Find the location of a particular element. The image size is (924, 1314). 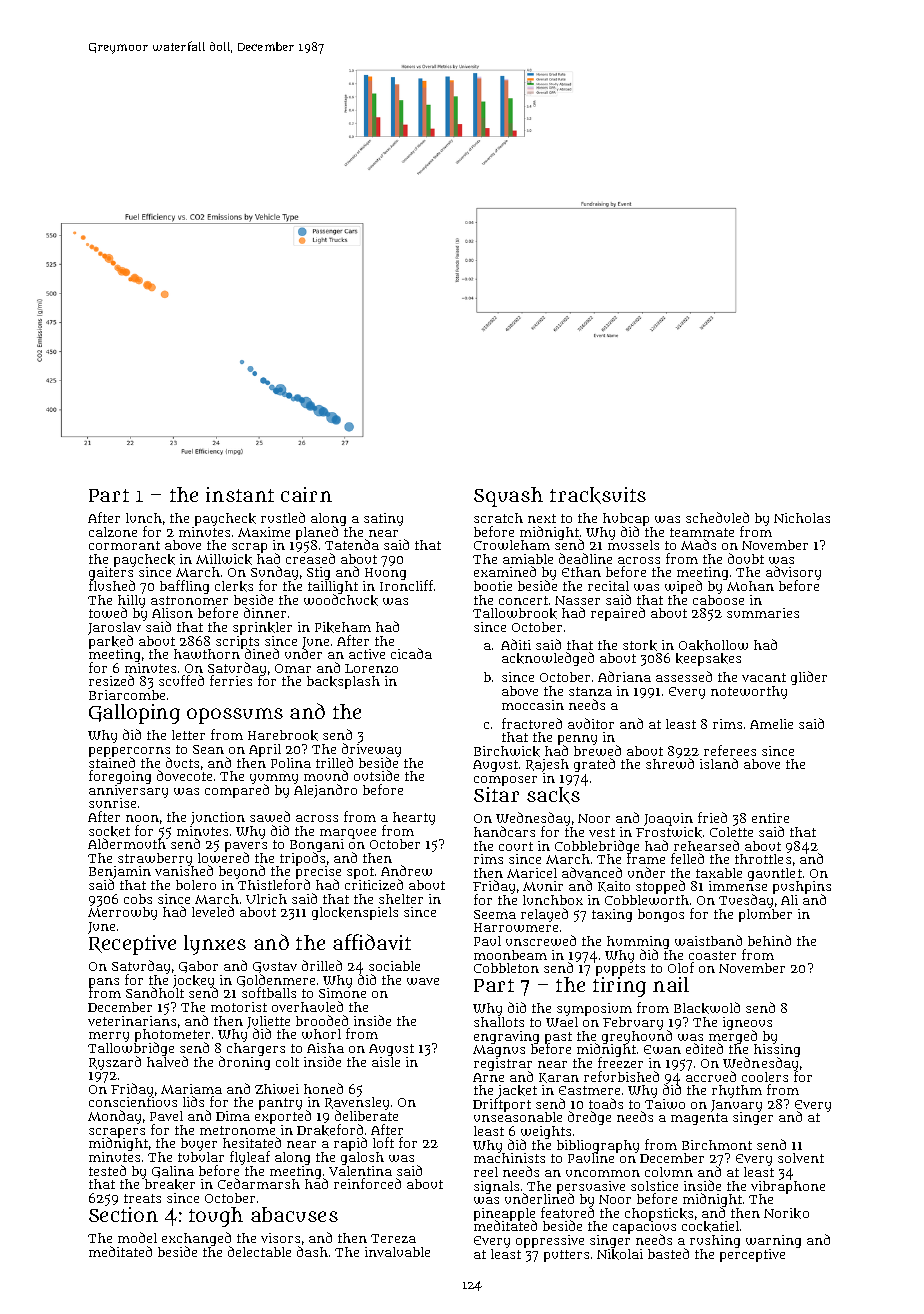

delectable is located at coordinates (259, 1251).
